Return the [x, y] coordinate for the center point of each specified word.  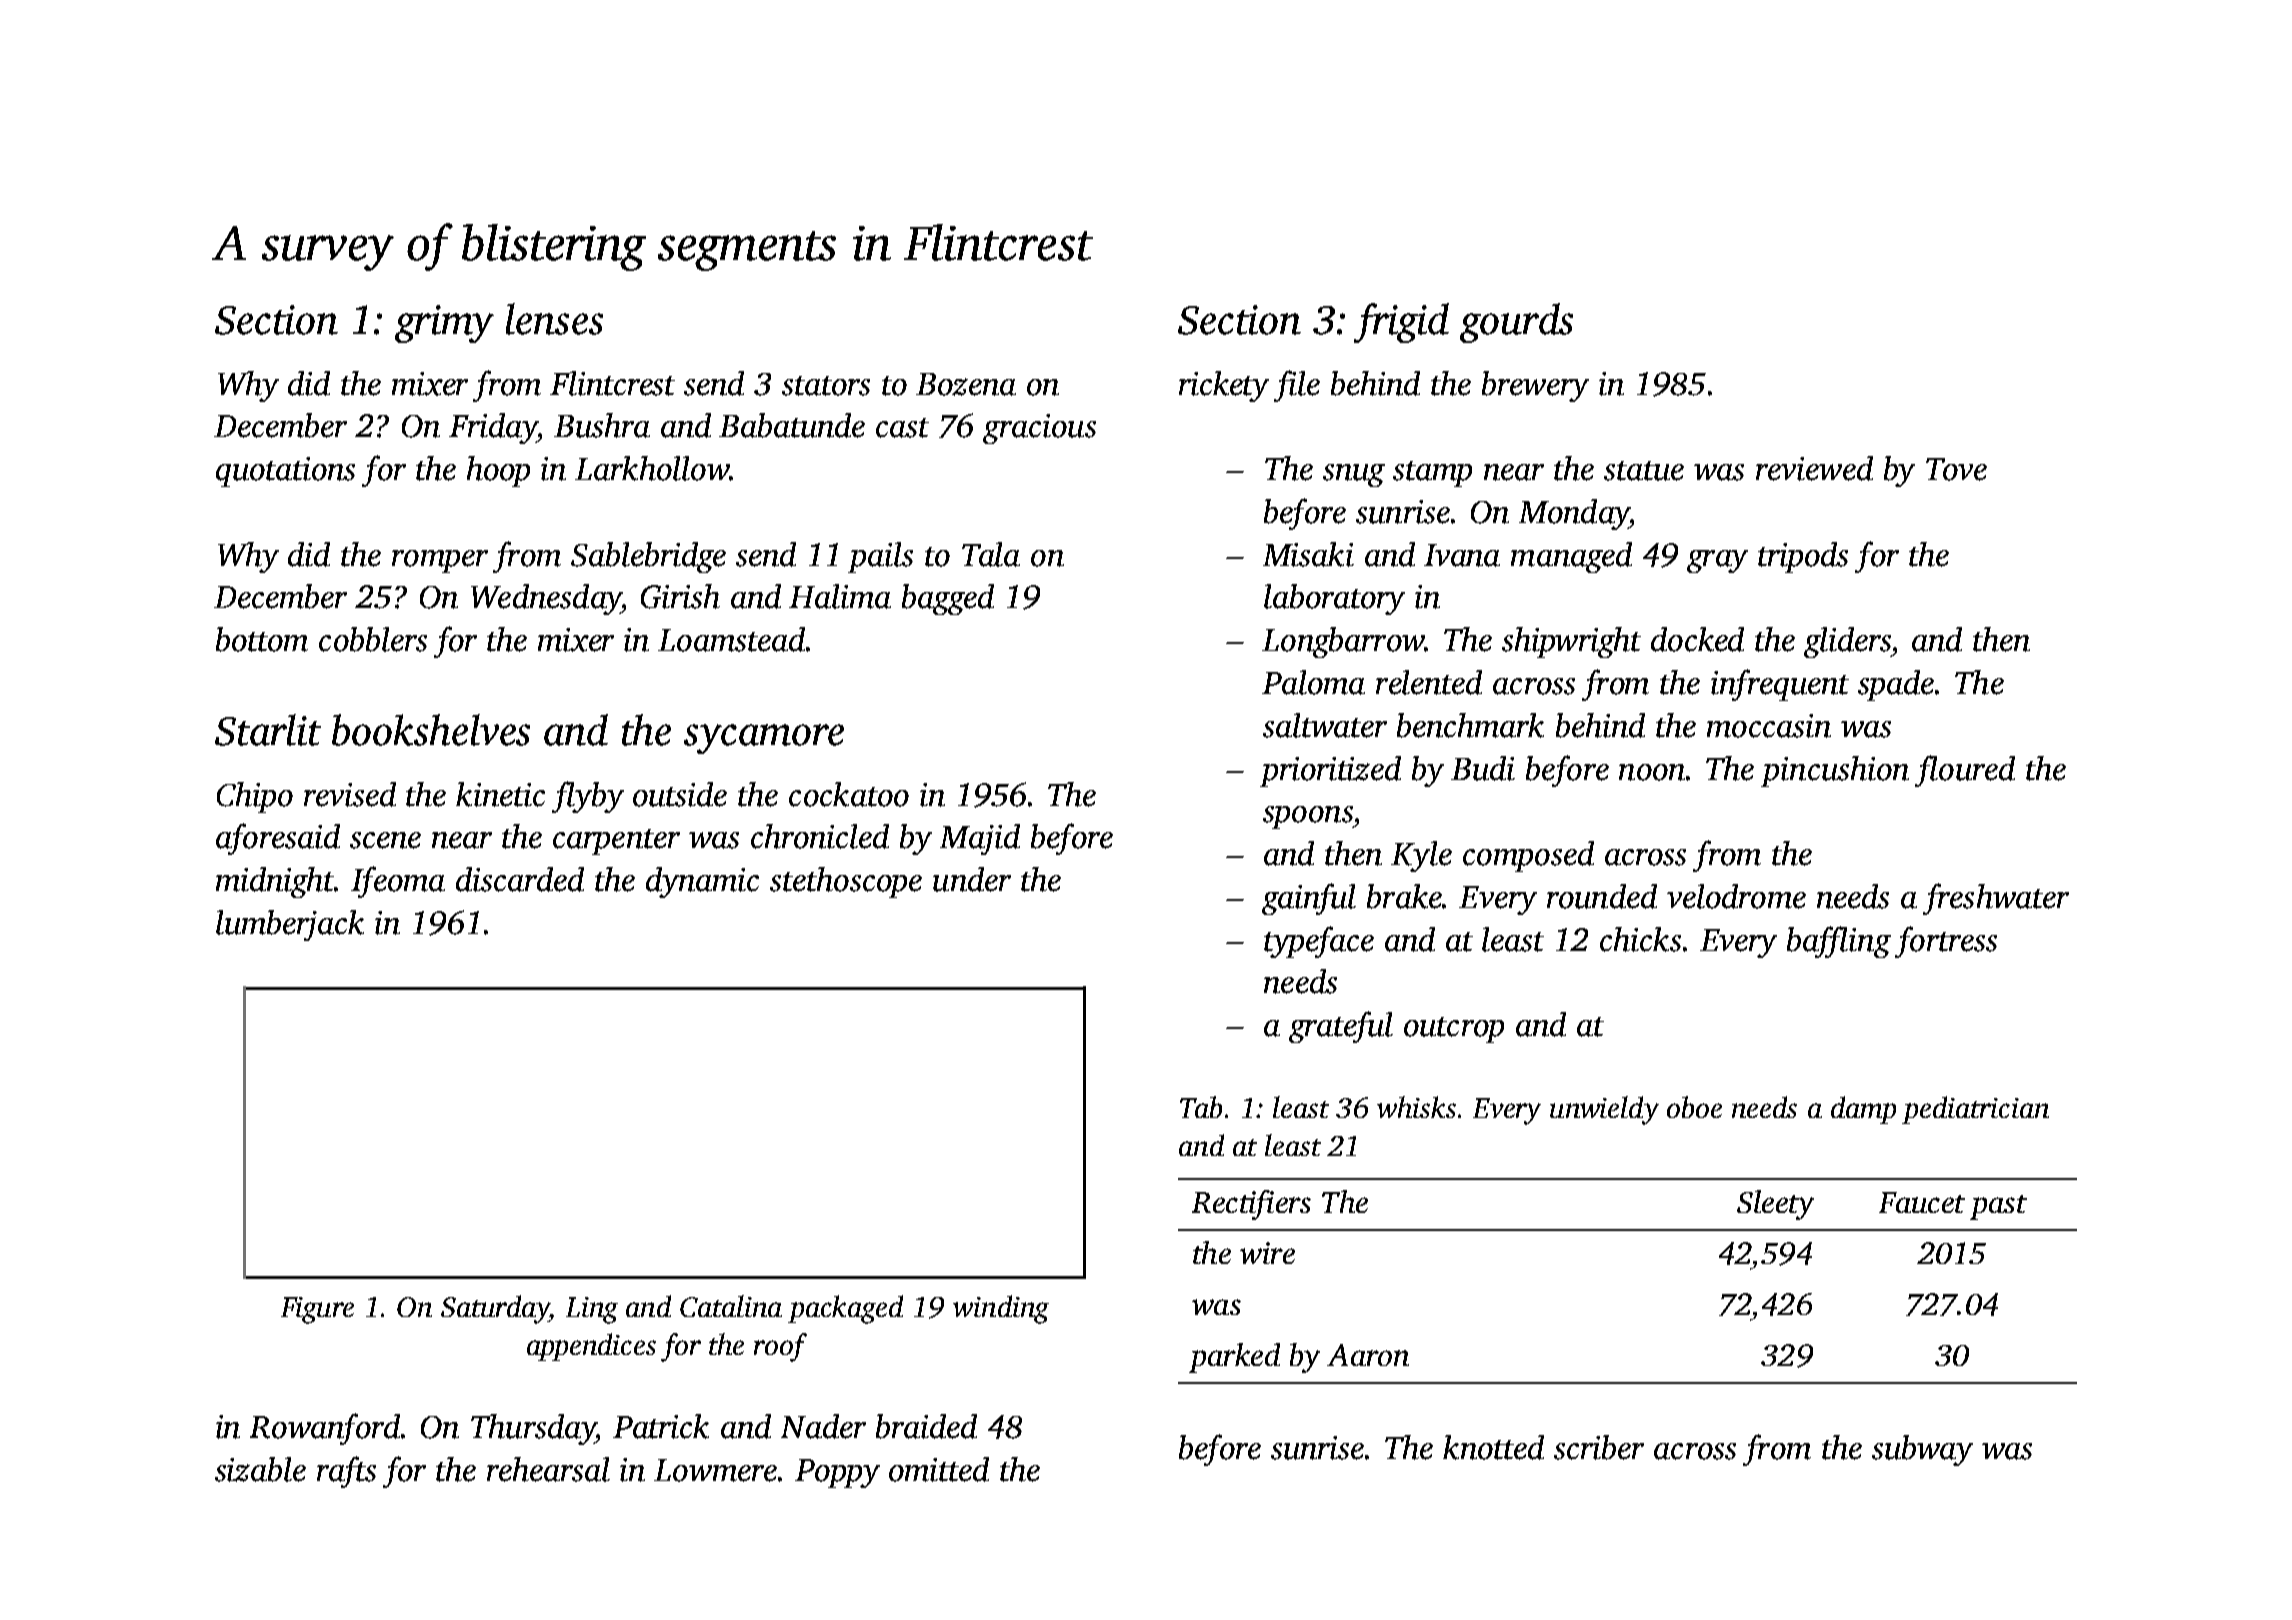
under [972, 879]
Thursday [533, 1429]
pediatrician [1975, 1110]
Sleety [1775, 1205]
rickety [1224, 386]
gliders [1847, 642]
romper [440, 561]
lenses [554, 319]
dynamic [702, 882]
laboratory [1334, 599]
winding [1001, 1309]
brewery [1535, 386]
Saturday [495, 1309]
